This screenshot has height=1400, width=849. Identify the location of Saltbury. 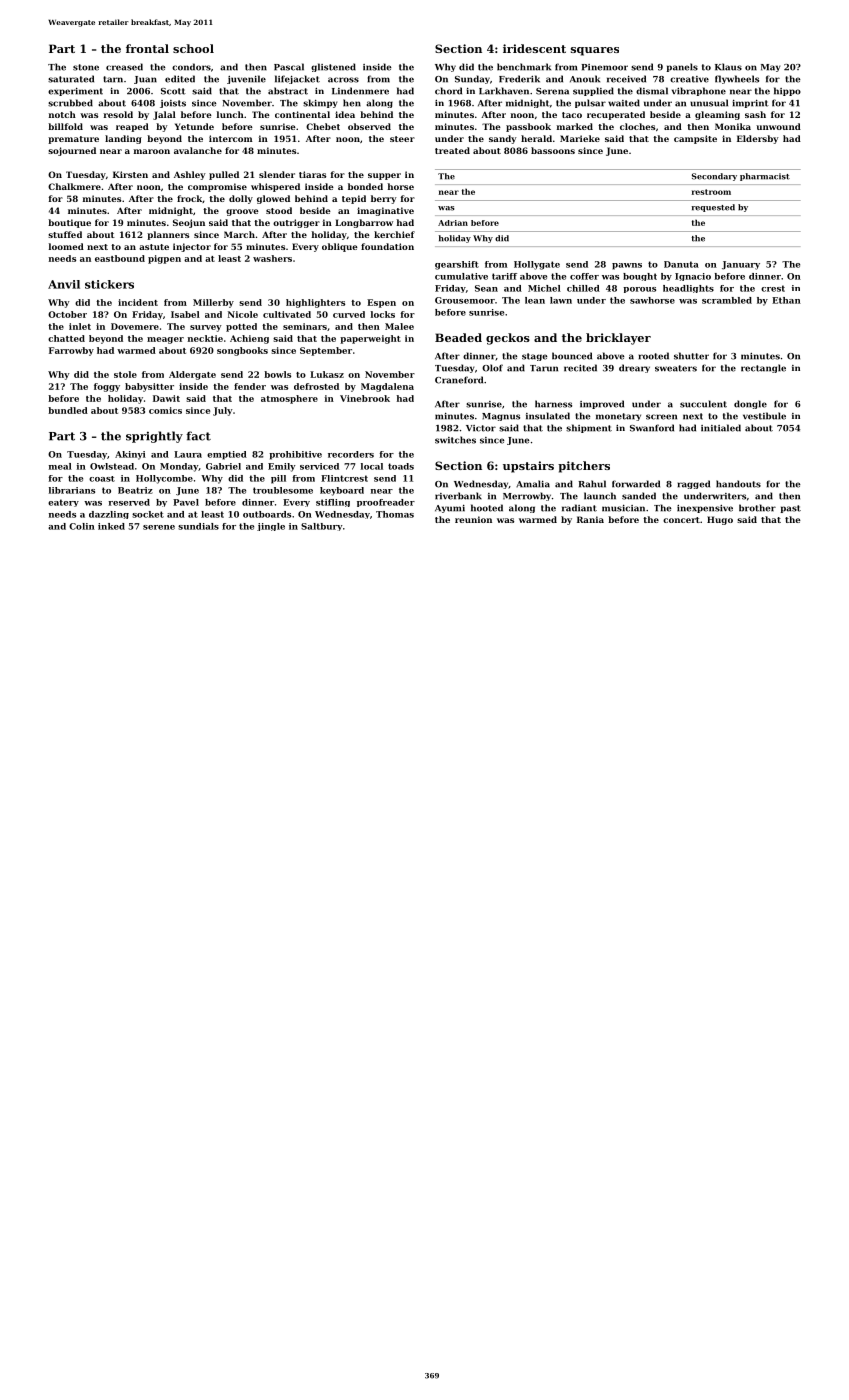
(322, 527).
